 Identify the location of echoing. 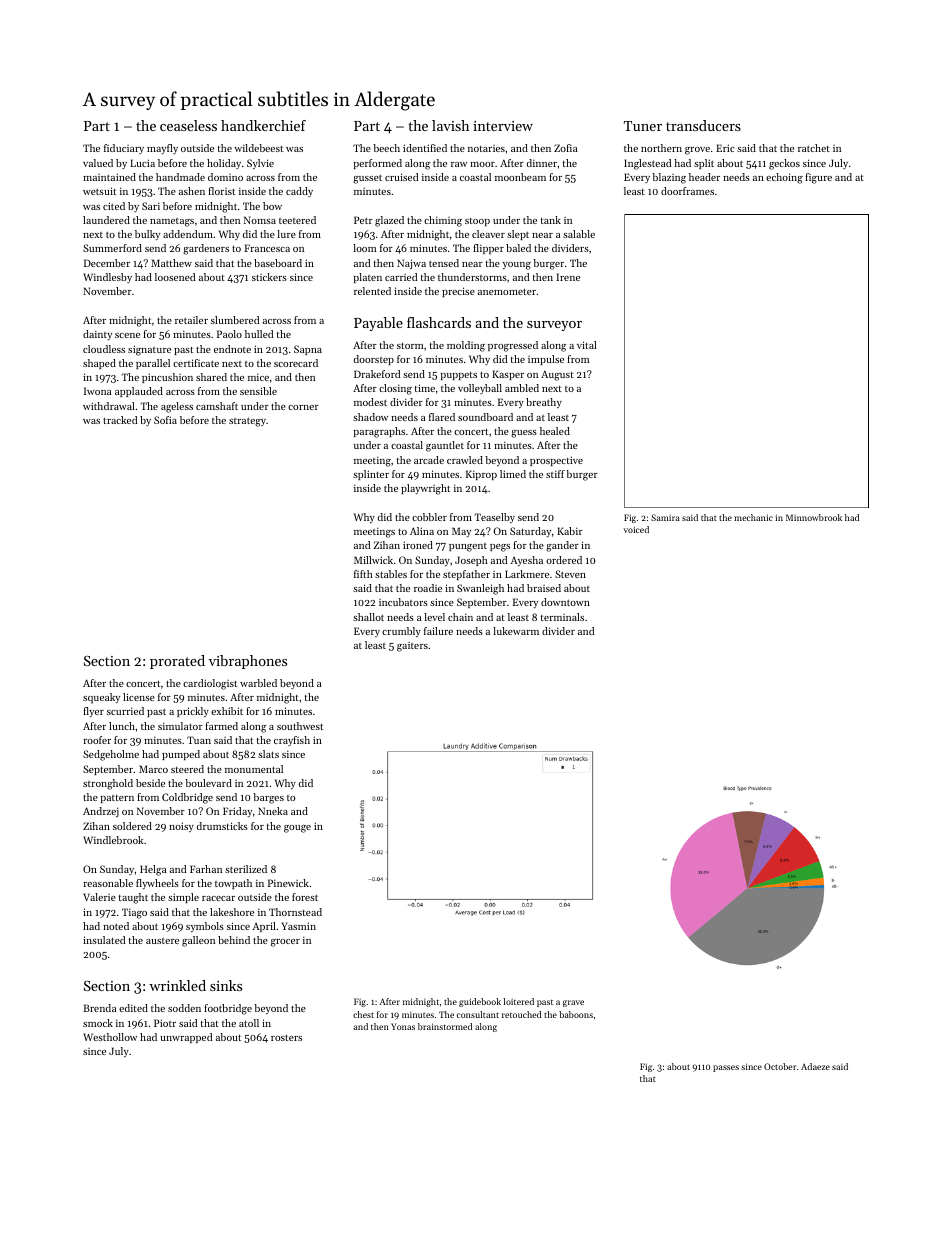
(784, 178).
